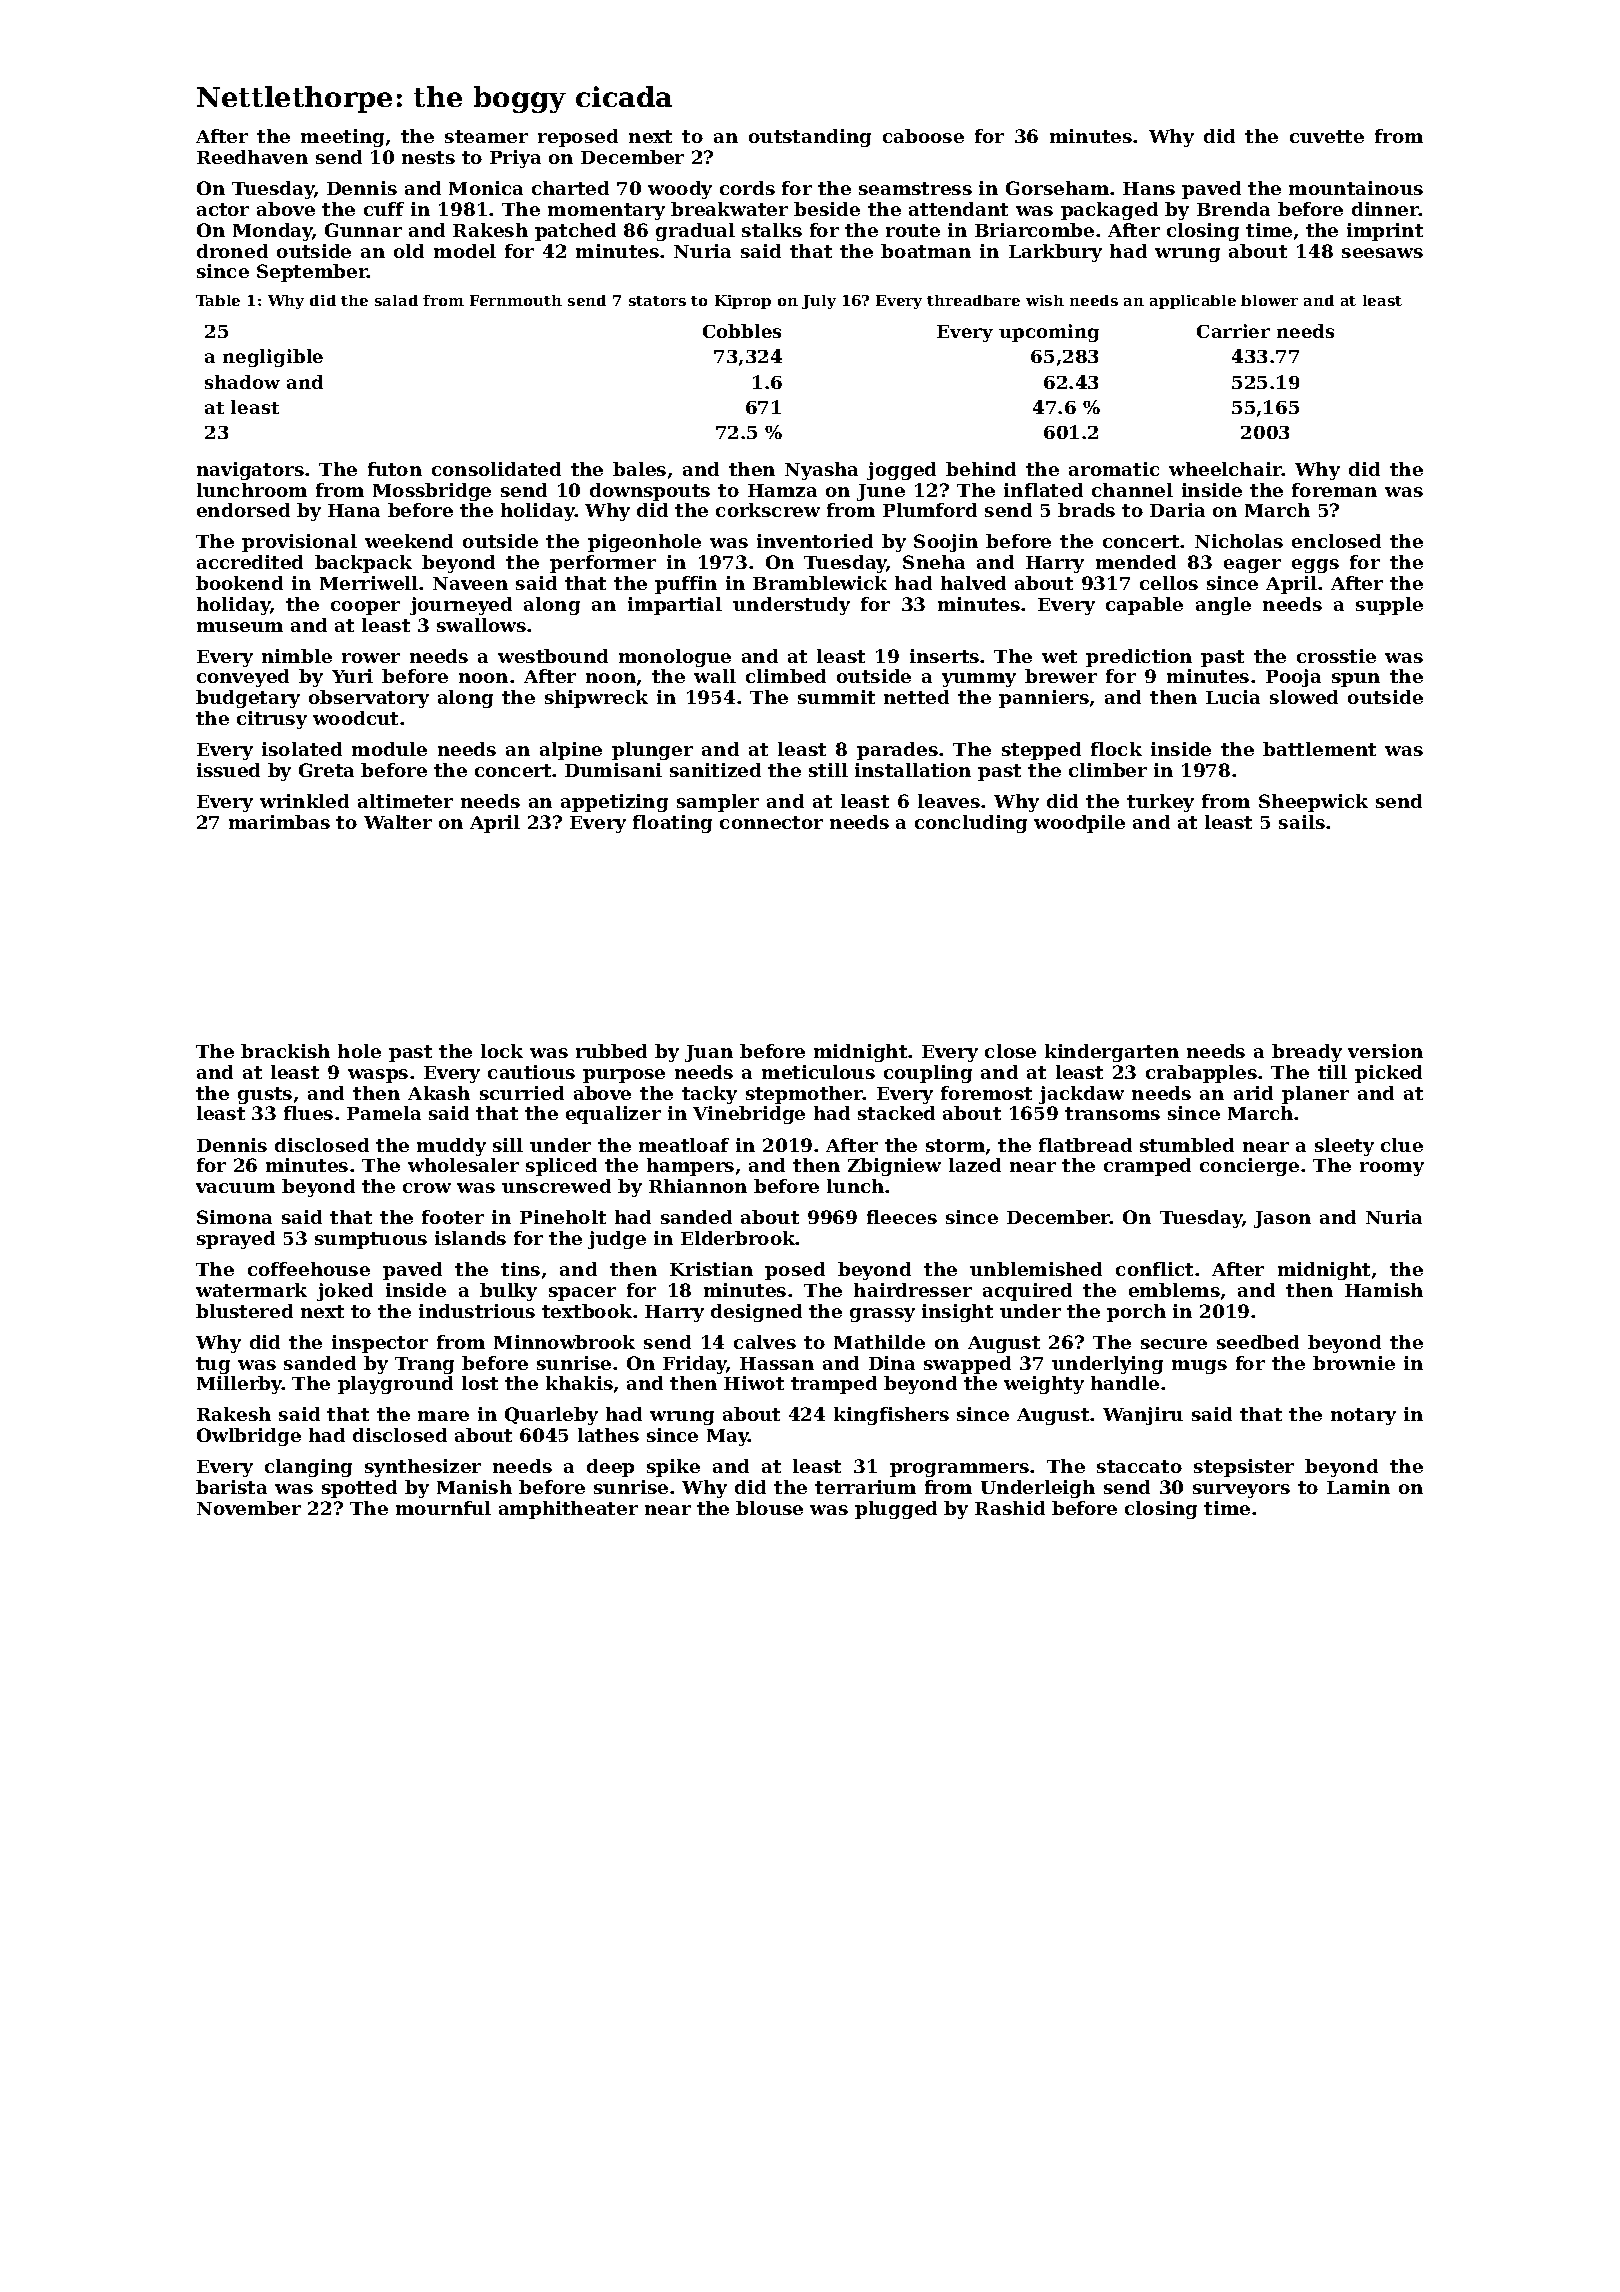 The width and height of the screenshot is (1620, 2292). Describe the element at coordinates (1036, 1269) in the screenshot. I see `unblemished` at that location.
